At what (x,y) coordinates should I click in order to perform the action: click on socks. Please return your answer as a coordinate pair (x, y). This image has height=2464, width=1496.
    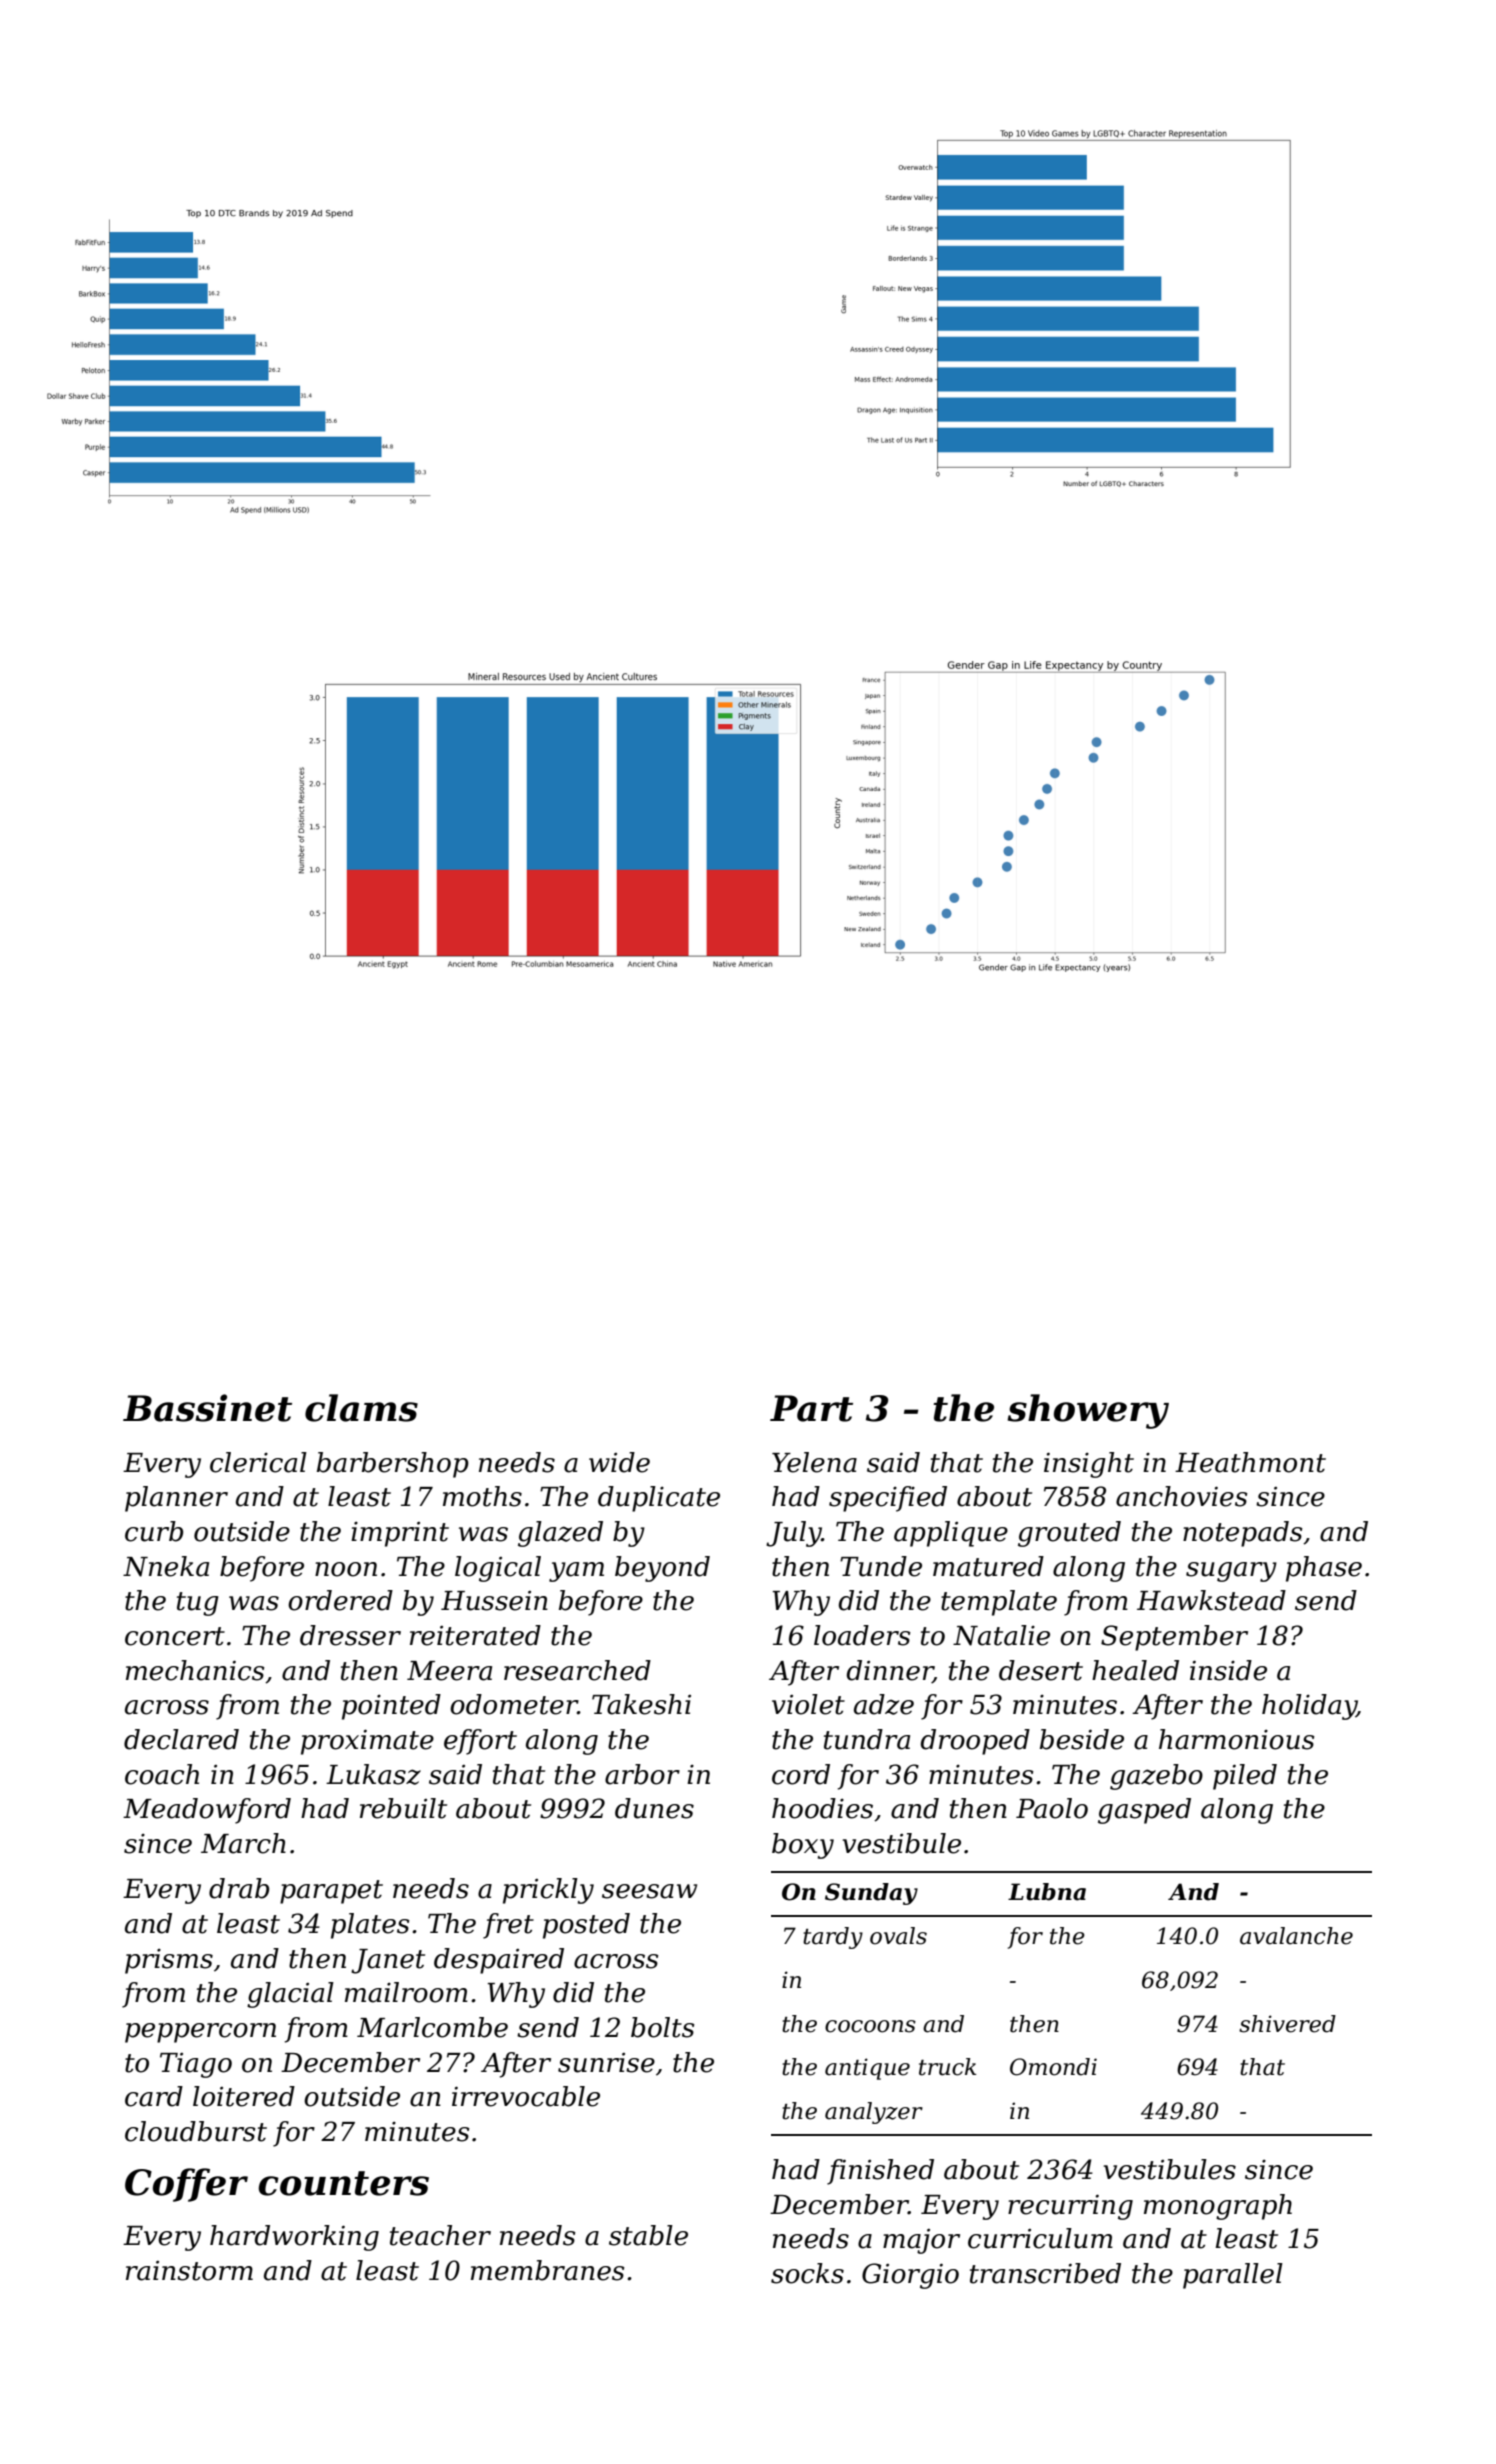
    Looking at the image, I should click on (807, 2273).
